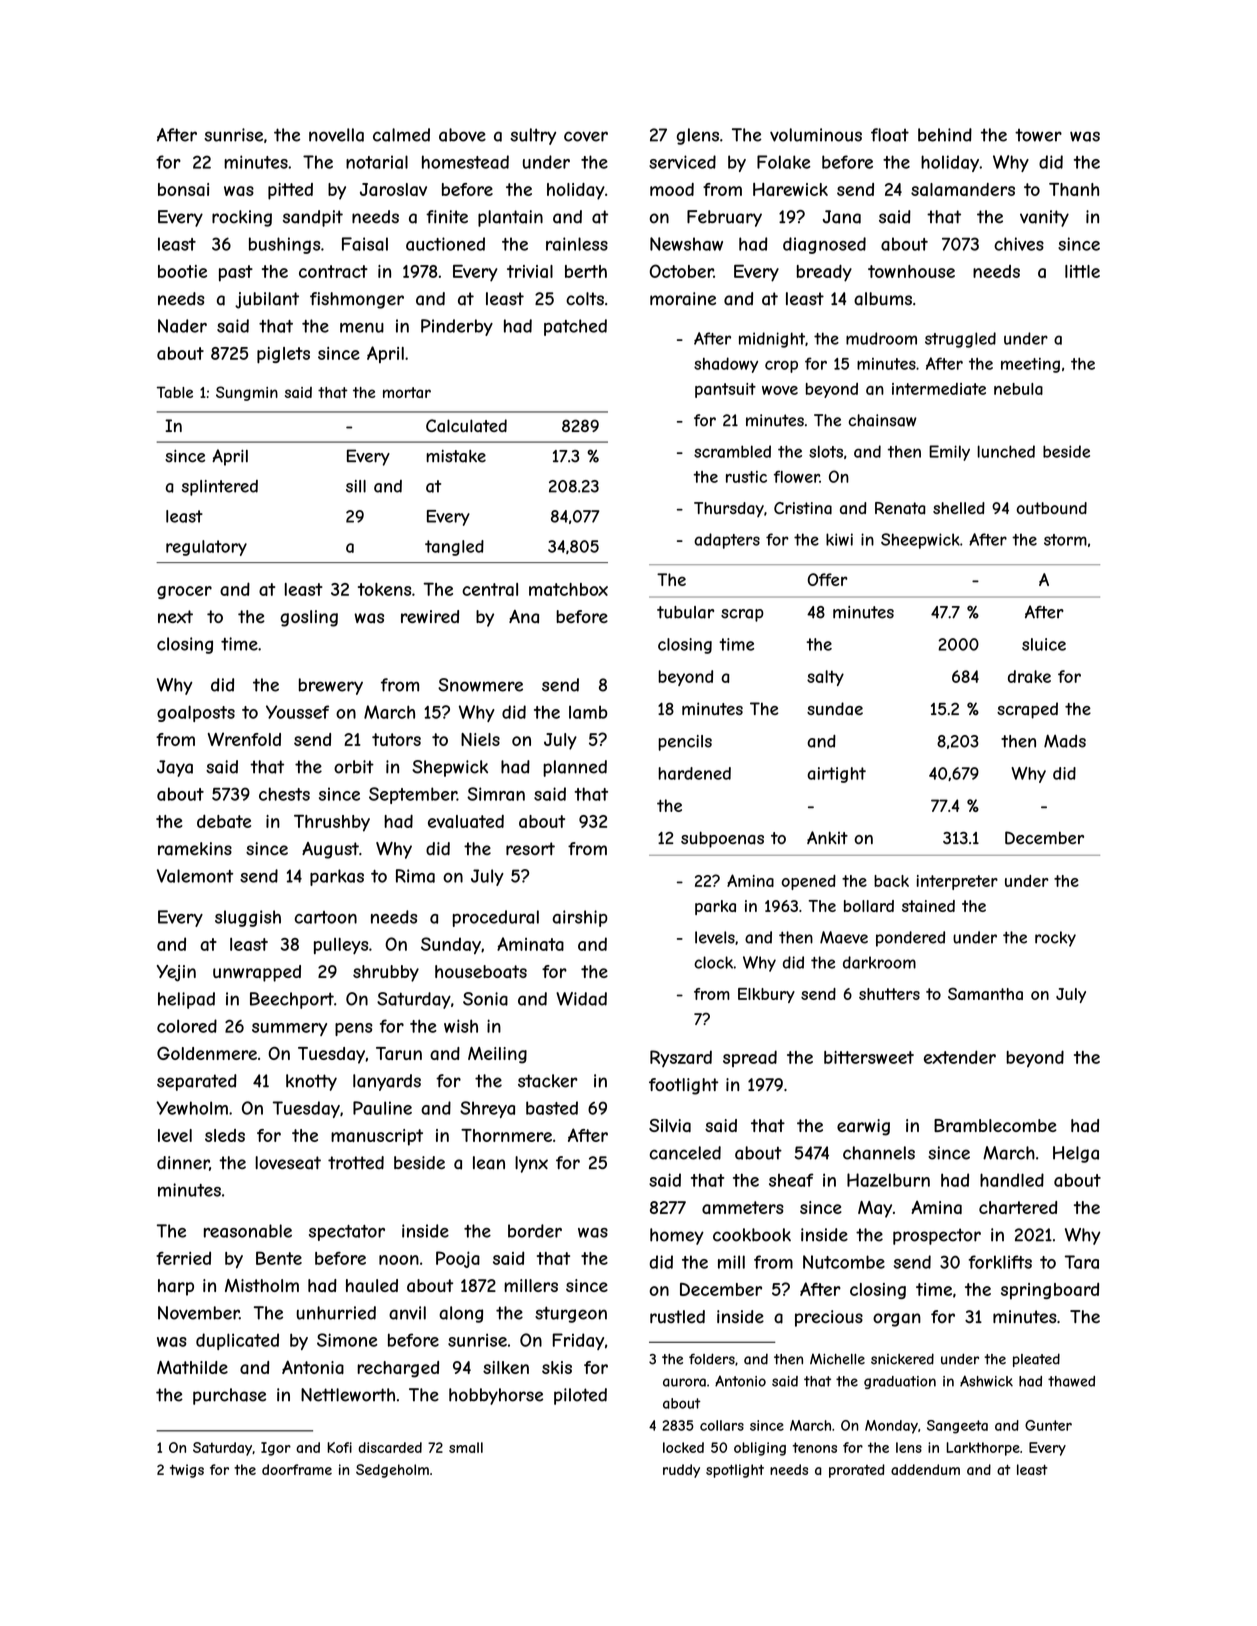 The width and height of the screenshot is (1257, 1626). What do you see at coordinates (694, 773) in the screenshot?
I see `hardened` at bounding box center [694, 773].
